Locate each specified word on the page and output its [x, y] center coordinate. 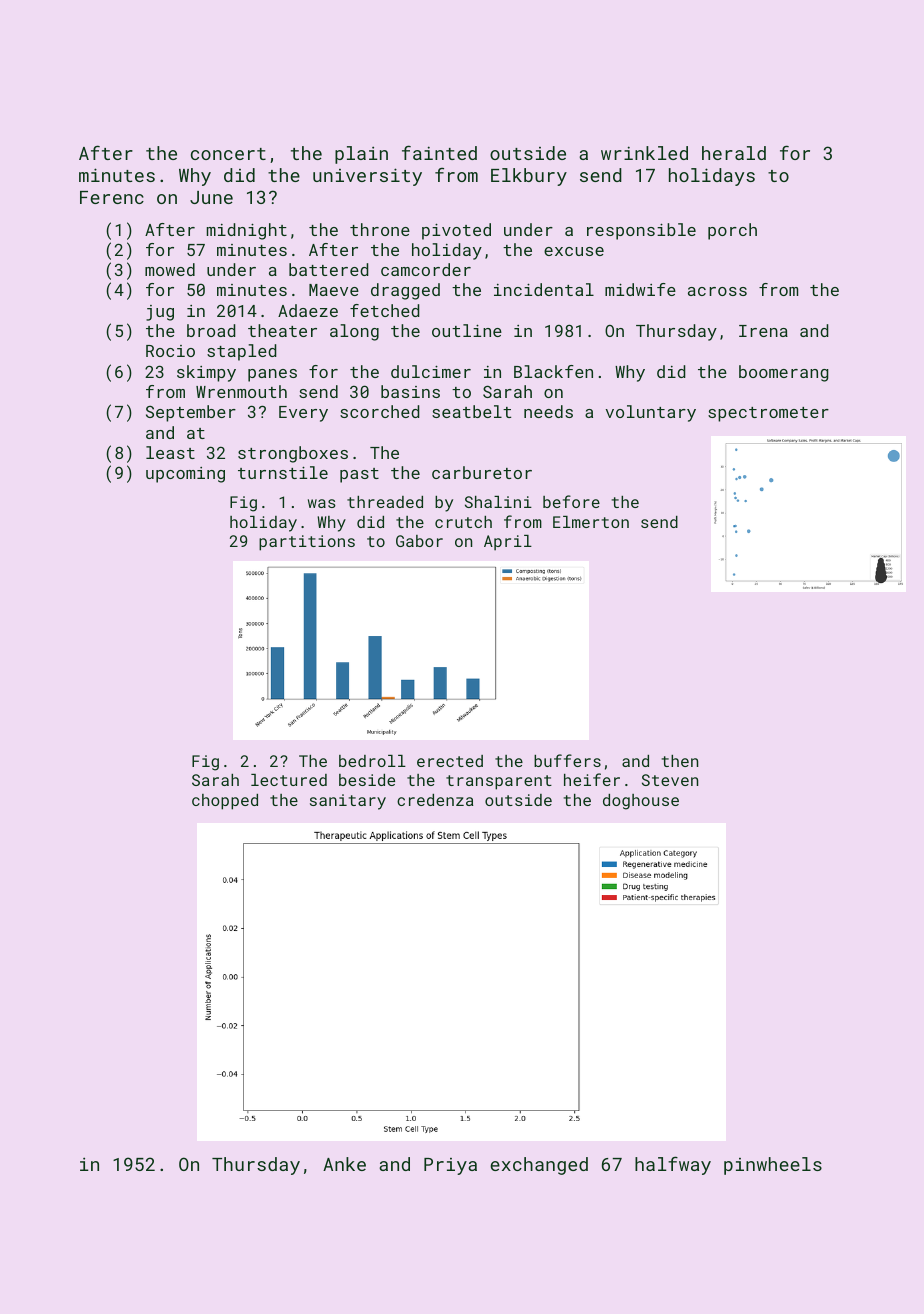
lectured [289, 780]
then [680, 761]
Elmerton [591, 522]
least [170, 452]
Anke [344, 1164]
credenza [435, 800]
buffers [567, 760]
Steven [670, 780]
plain [361, 155]
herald [734, 153]
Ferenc [112, 197]
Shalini [498, 502]
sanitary [348, 802]
